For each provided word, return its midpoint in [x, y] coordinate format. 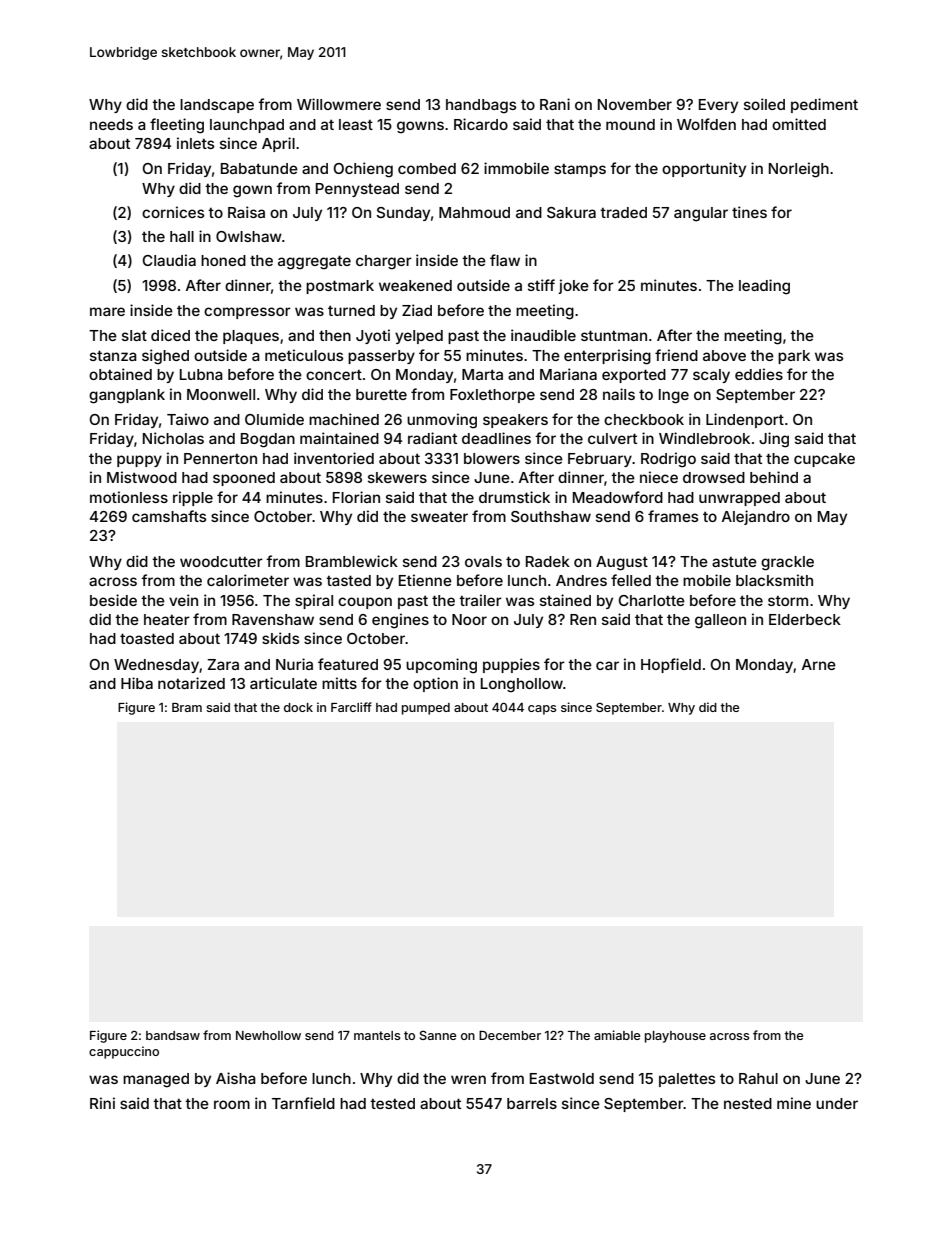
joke [573, 286]
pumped [426, 709]
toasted [147, 638]
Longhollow [522, 685]
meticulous [304, 355]
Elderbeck [805, 619]
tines [749, 212]
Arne [819, 664]
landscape [217, 106]
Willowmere [339, 104]
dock [298, 707]
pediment [824, 105]
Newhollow [268, 1035]
